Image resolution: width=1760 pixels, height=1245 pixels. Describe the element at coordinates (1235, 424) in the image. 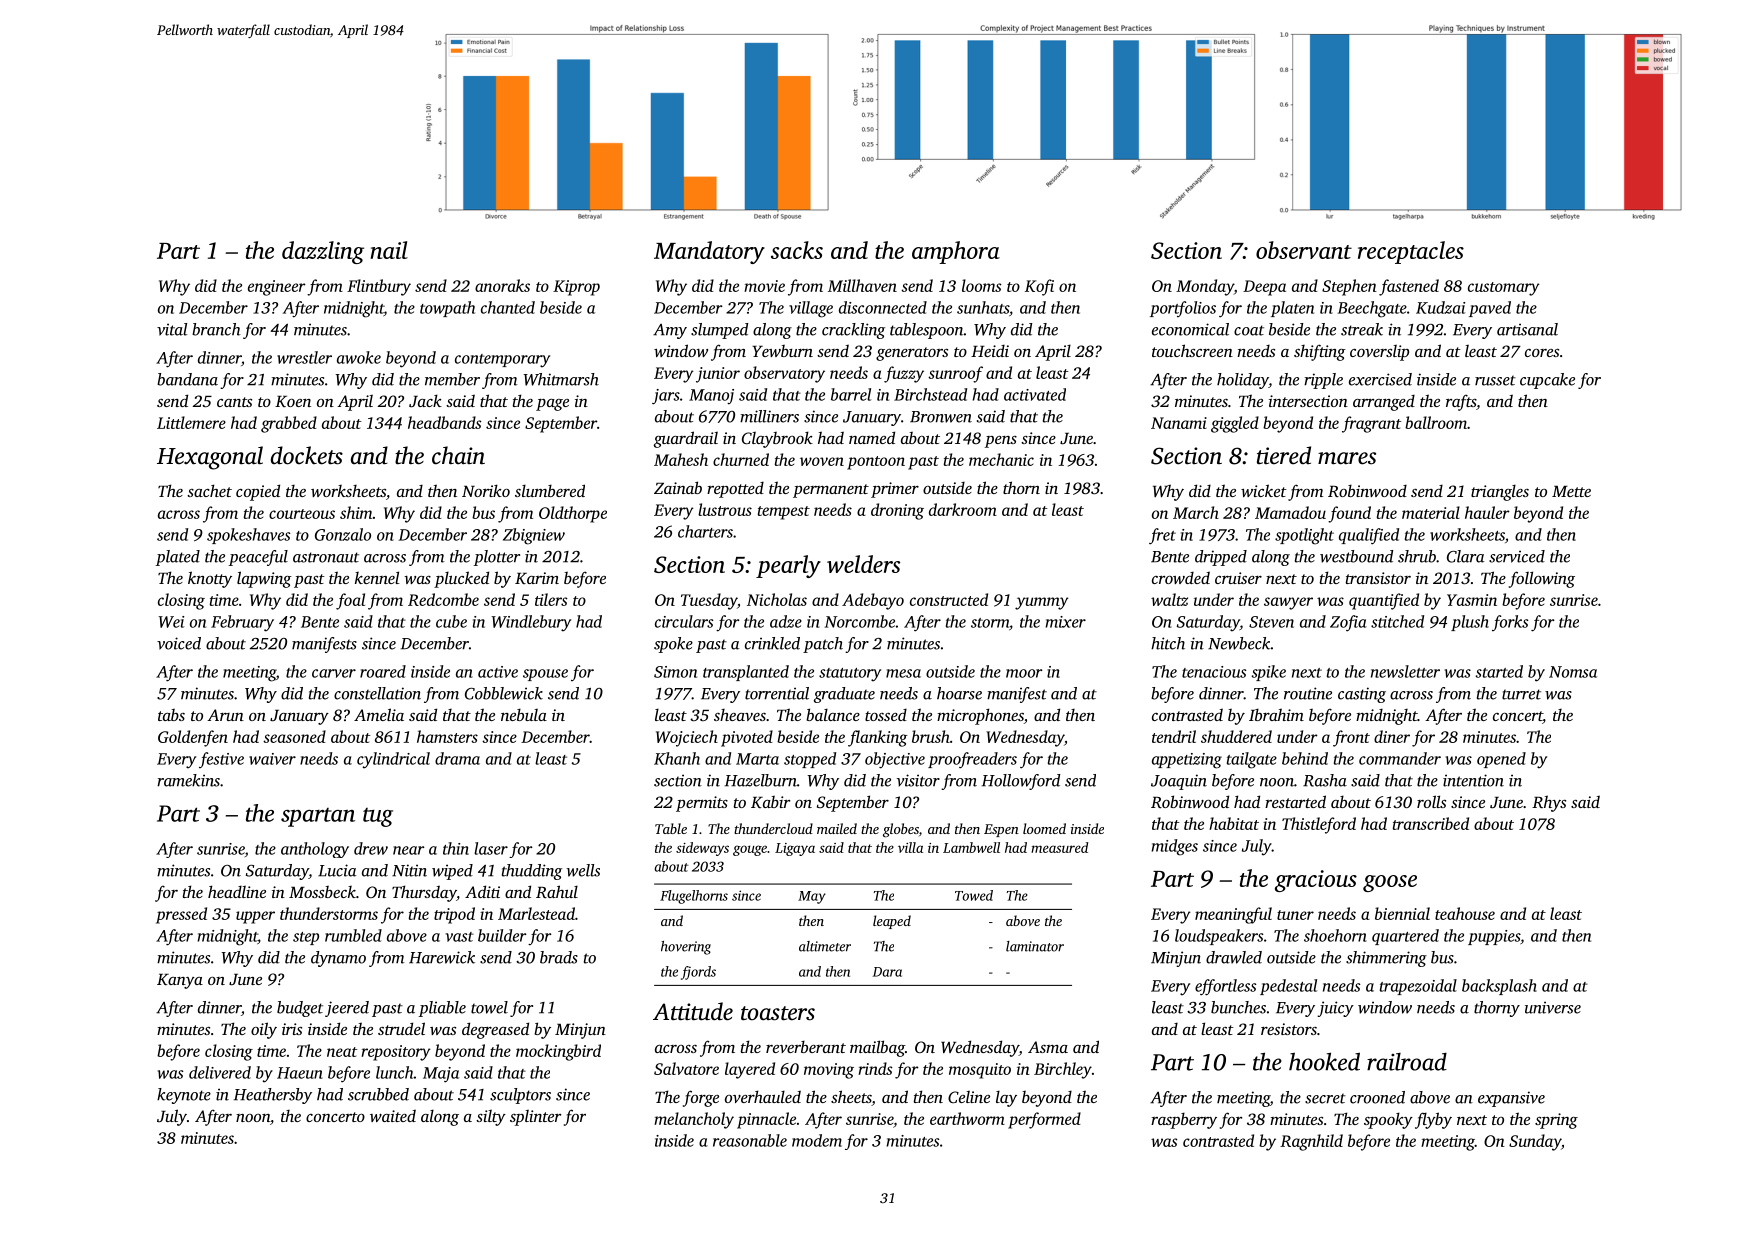

I see `giggled` at that location.
